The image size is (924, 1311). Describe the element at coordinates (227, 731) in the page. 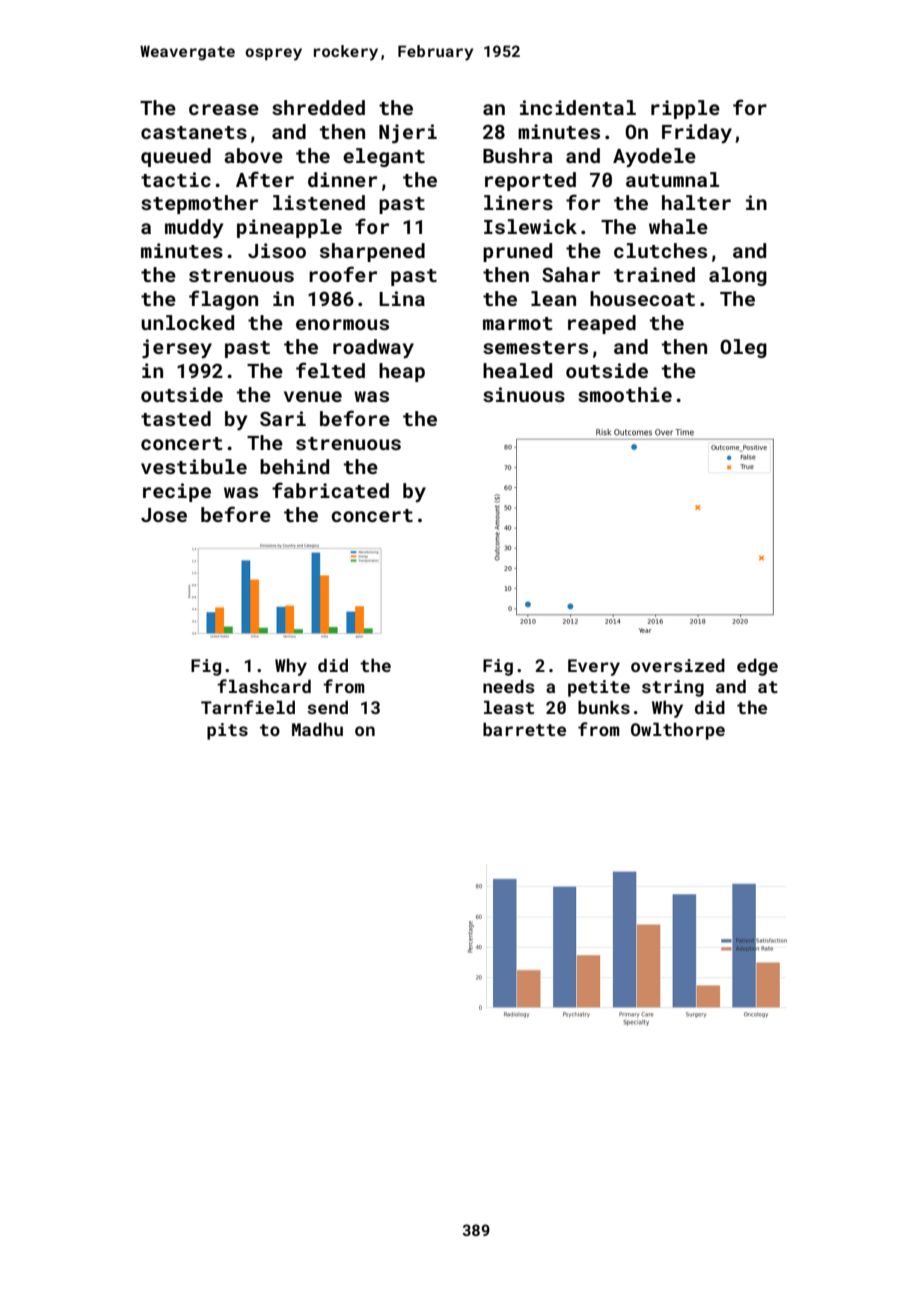

I see `pits` at that location.
